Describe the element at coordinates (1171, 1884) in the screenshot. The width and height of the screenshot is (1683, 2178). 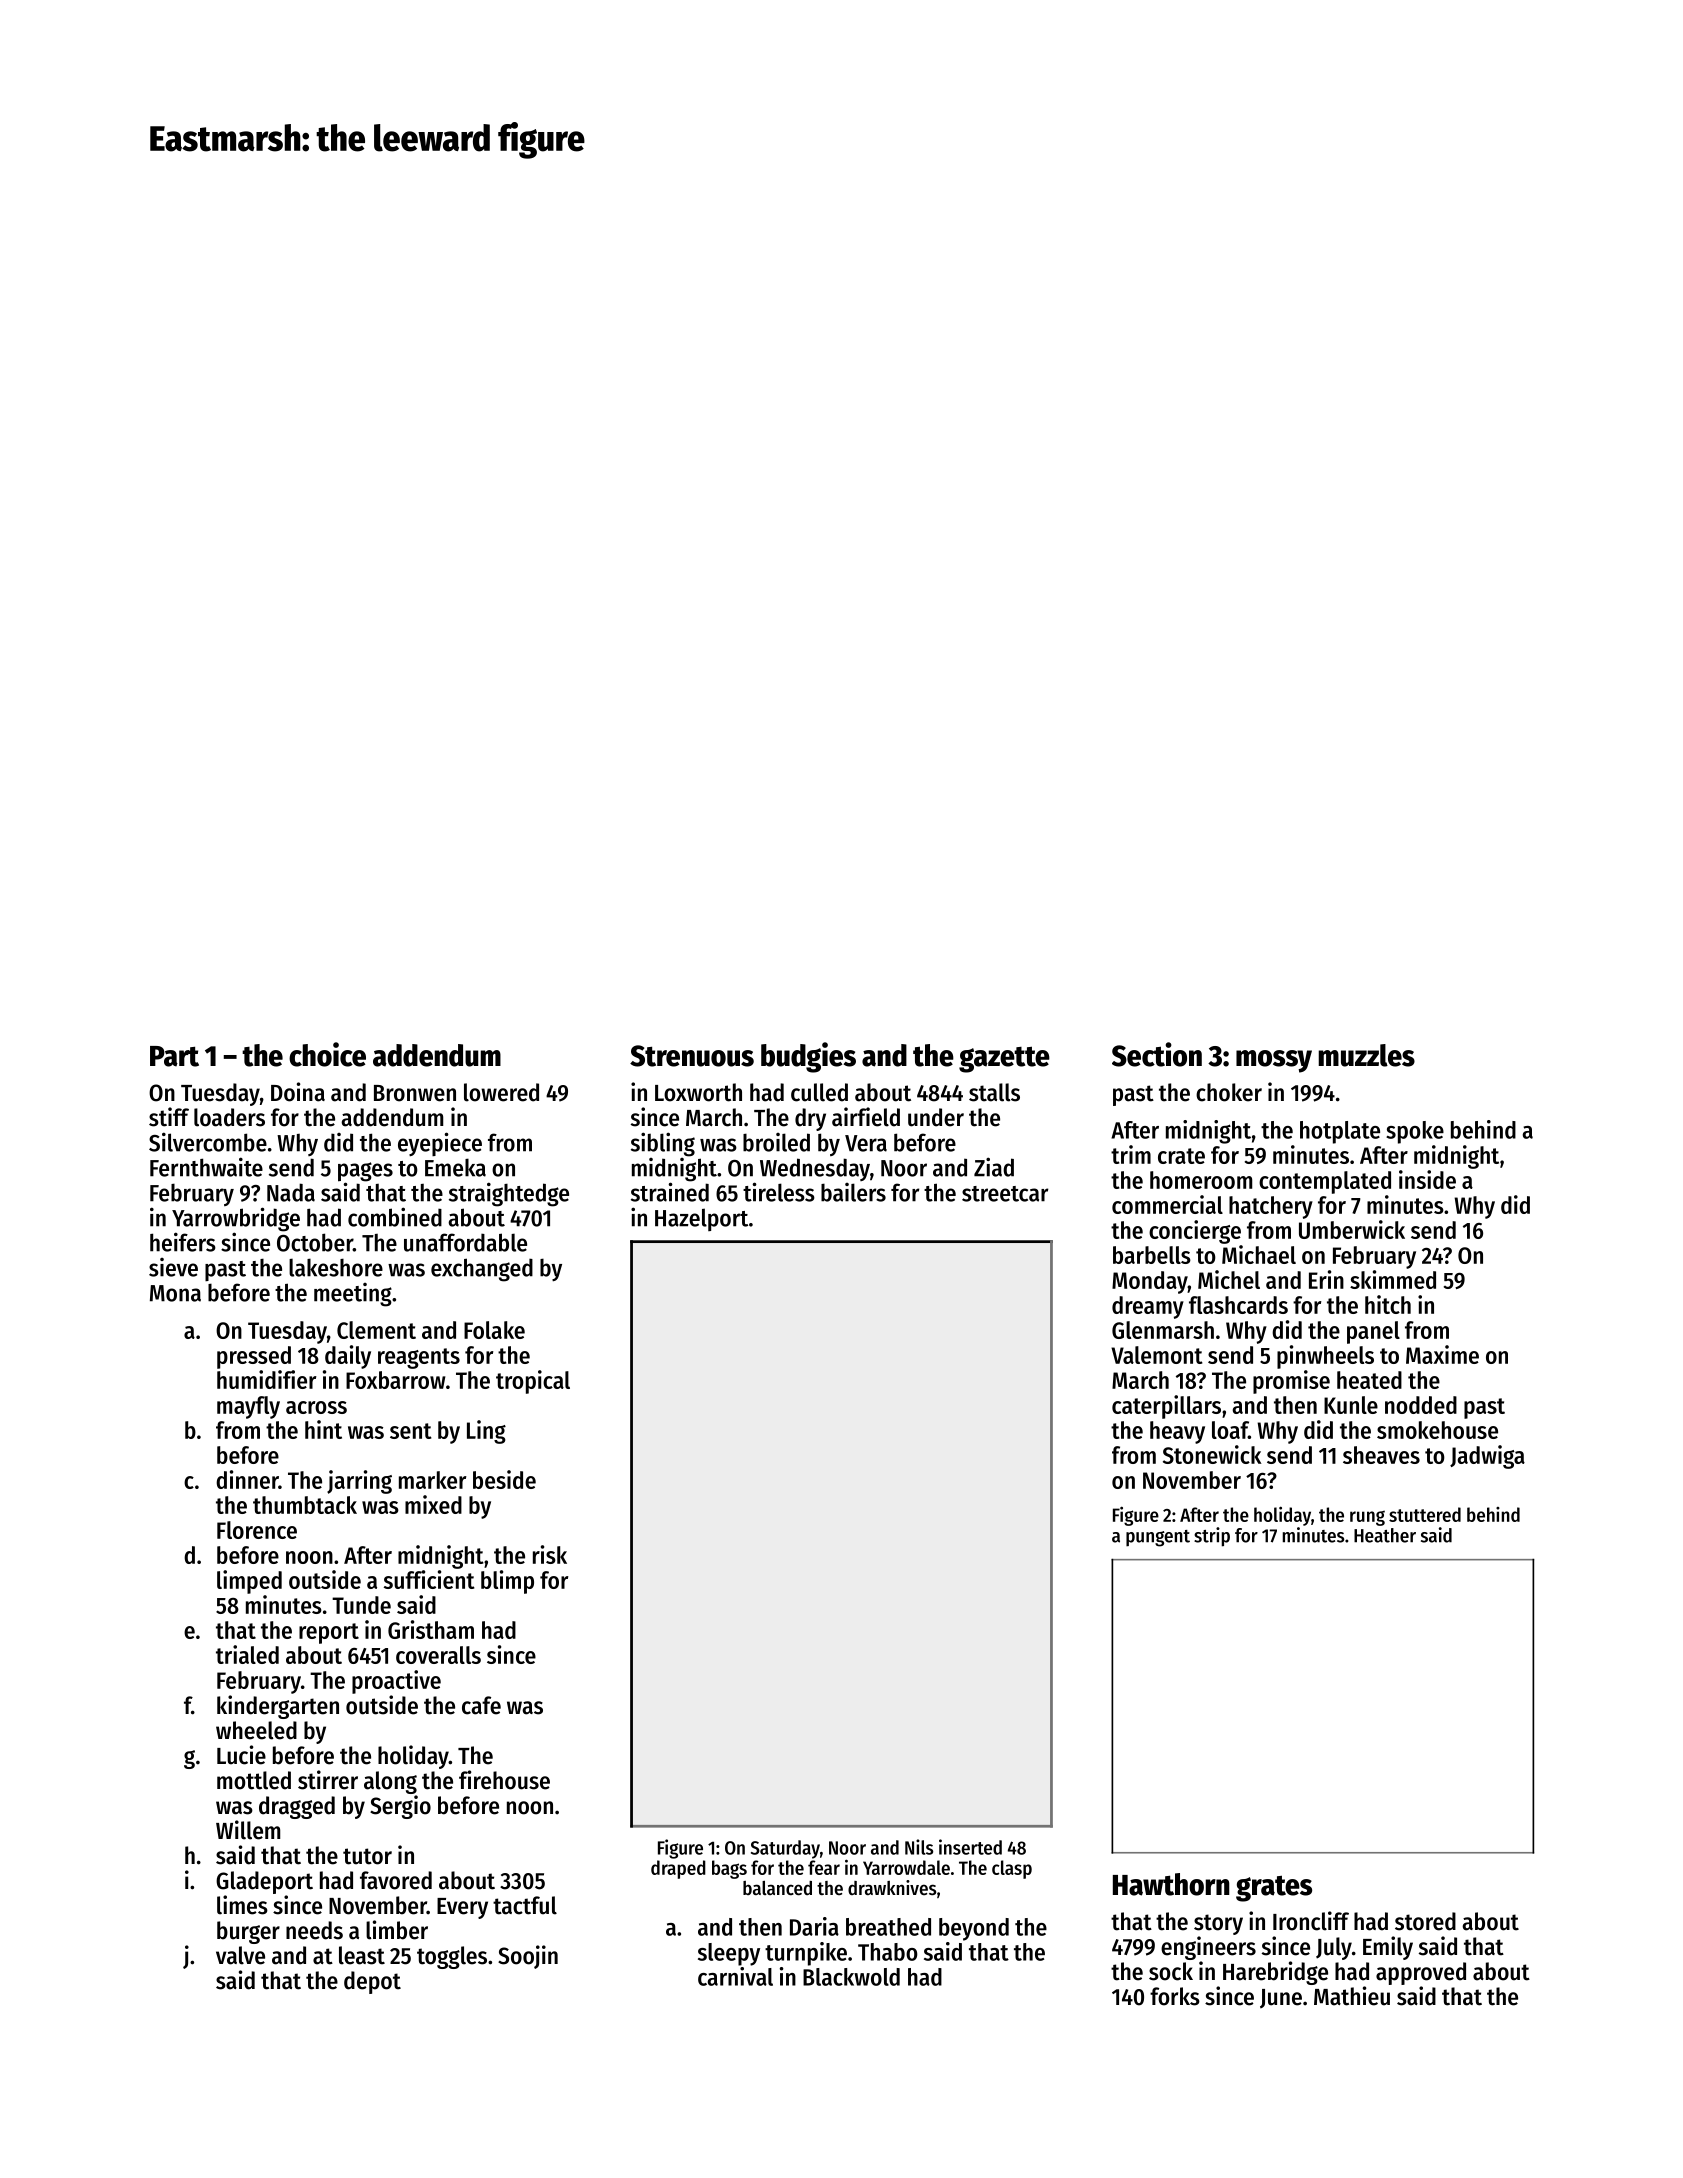
I see `Hawthorn` at that location.
